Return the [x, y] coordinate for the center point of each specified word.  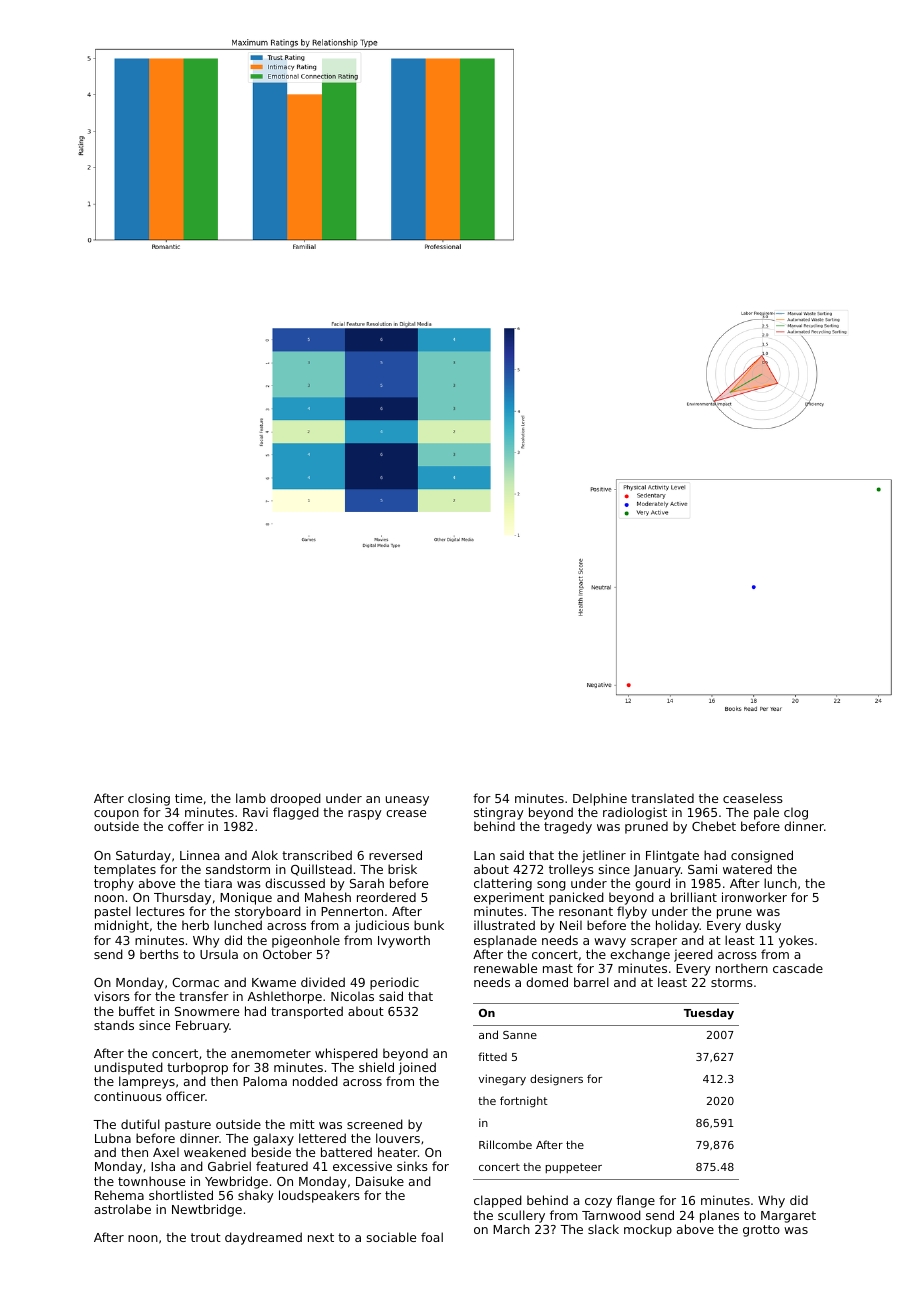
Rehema [119, 1195]
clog [796, 813]
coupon [116, 815]
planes [719, 1216]
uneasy [407, 801]
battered [346, 1152]
